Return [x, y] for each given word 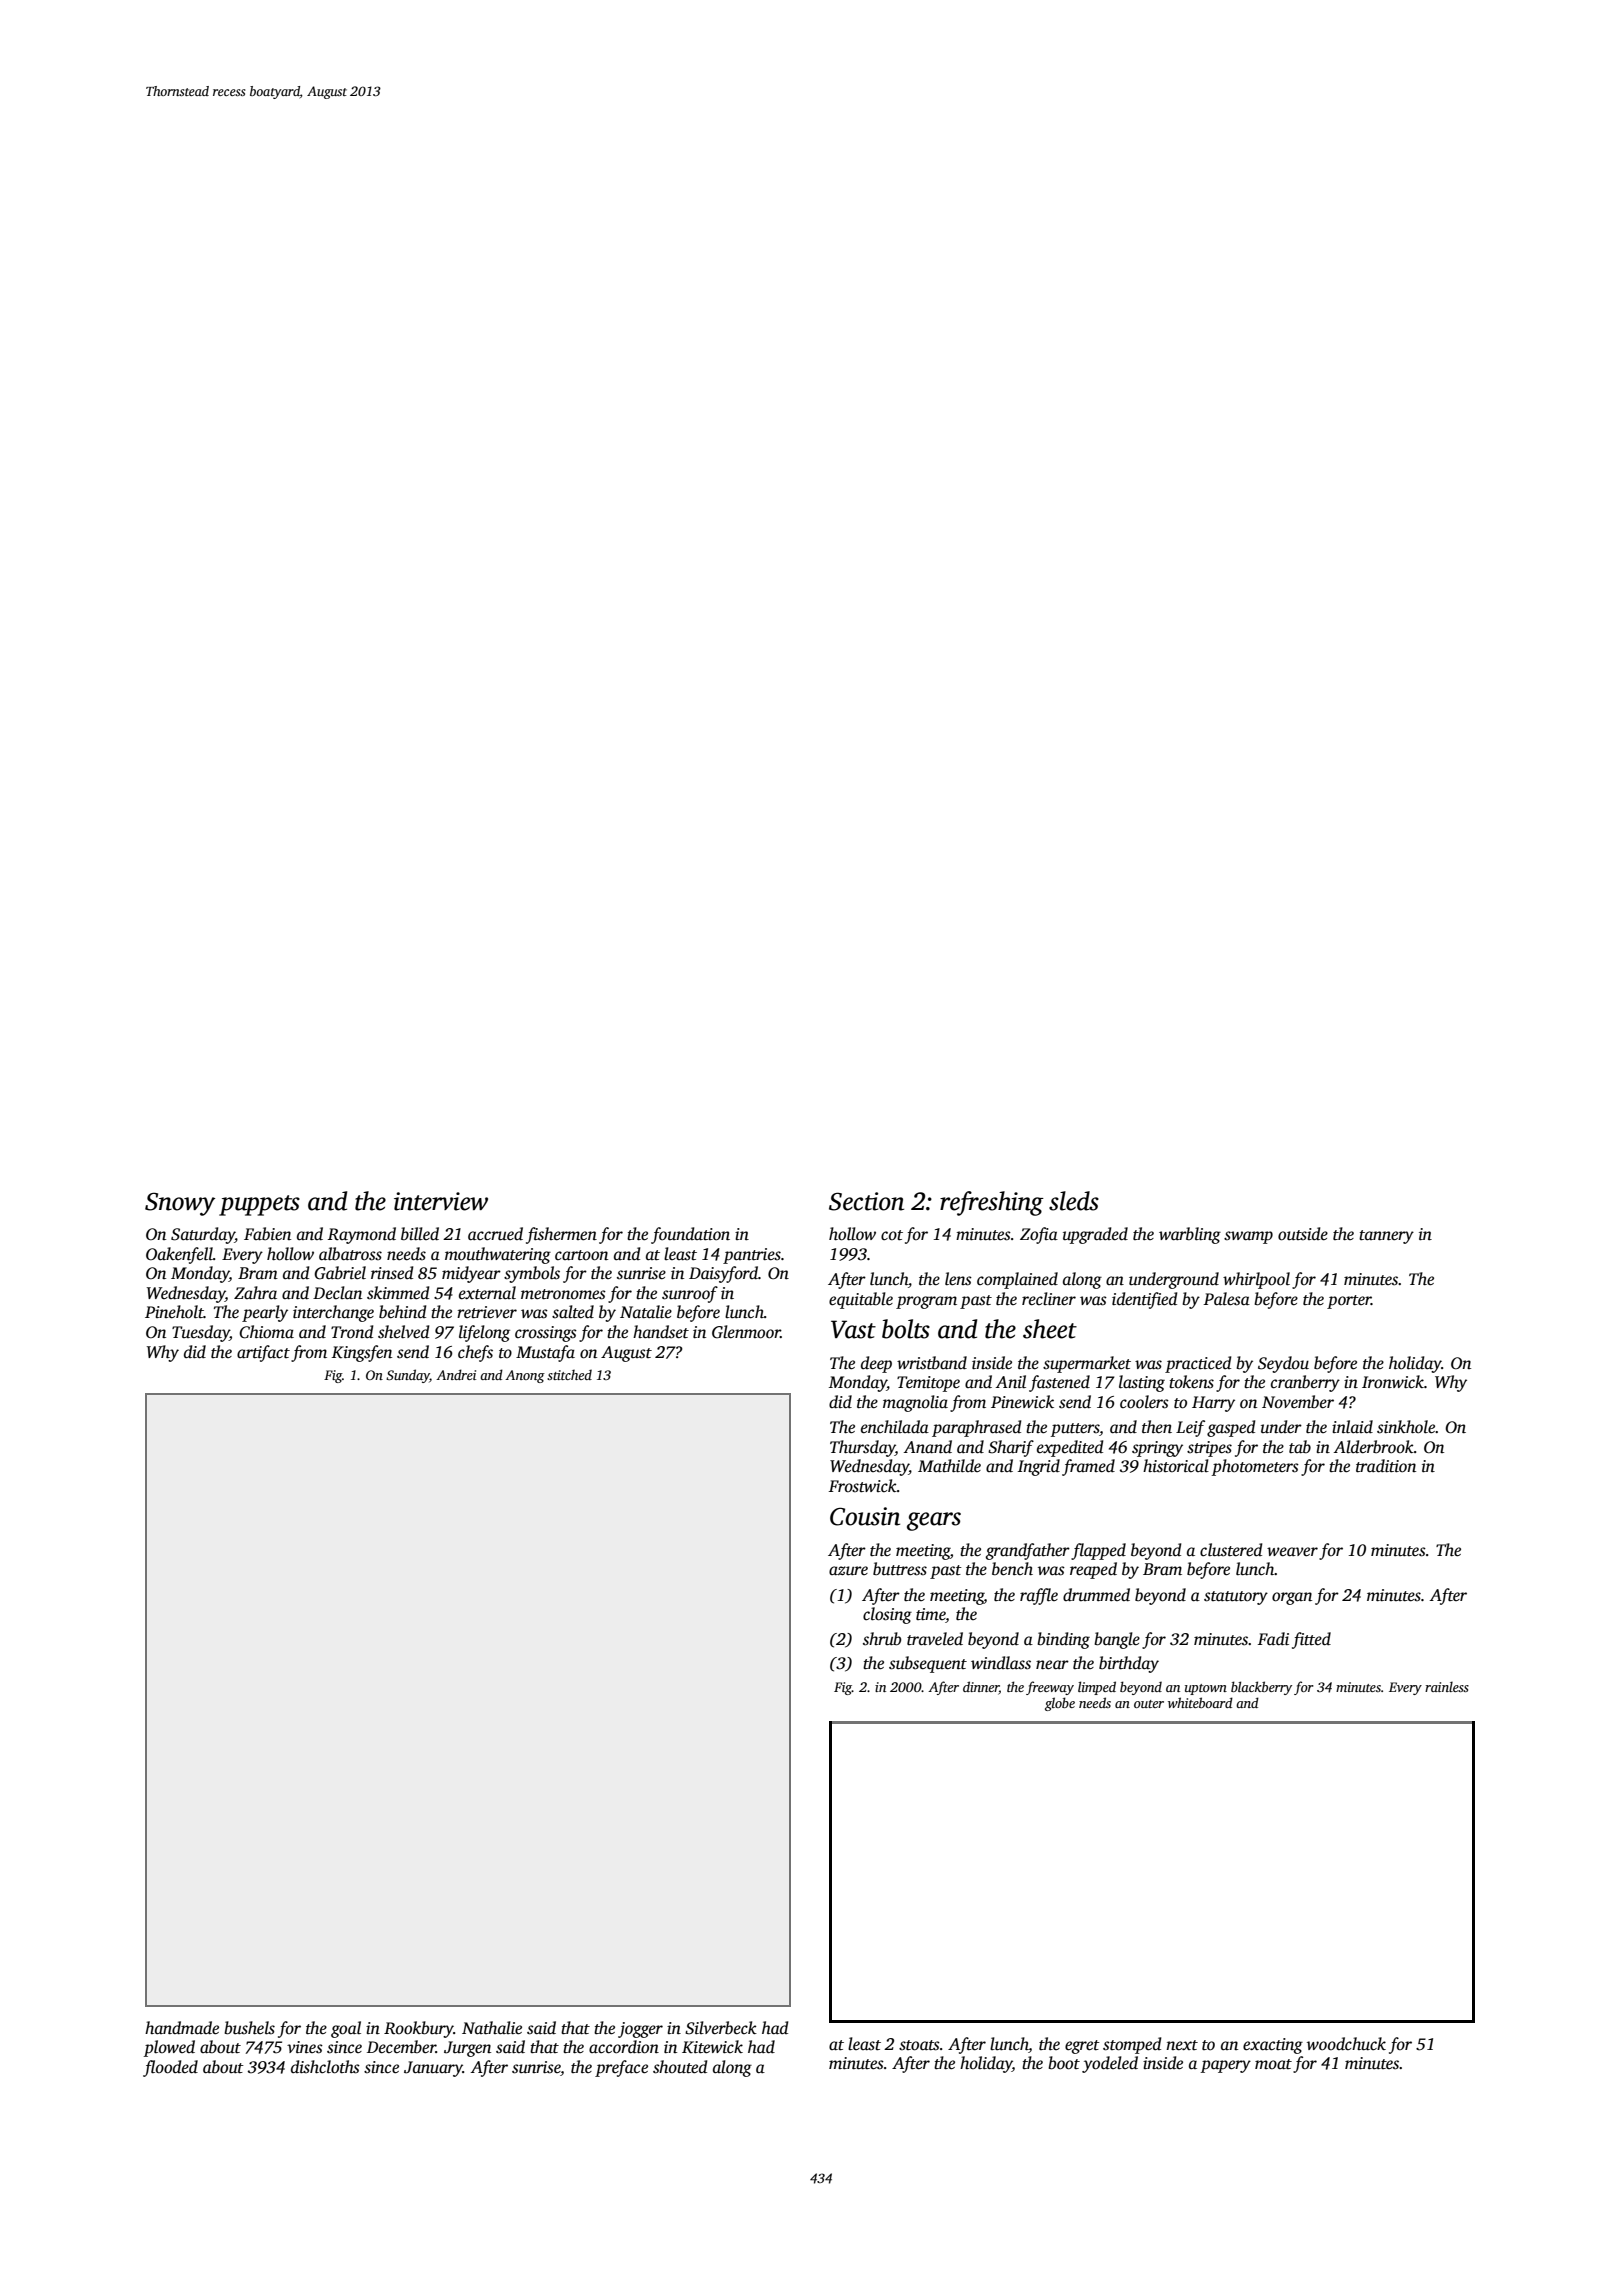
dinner [981, 1686]
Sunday [408, 1376]
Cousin [865, 1516]
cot [892, 1235]
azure [848, 1571]
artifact [263, 1353]
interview [441, 1201]
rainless [1447, 1686]
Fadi [1273, 1639]
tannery [1386, 1237]
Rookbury [419, 2029]
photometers [1255, 1467]
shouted [680, 2067]
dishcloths [325, 2067]
